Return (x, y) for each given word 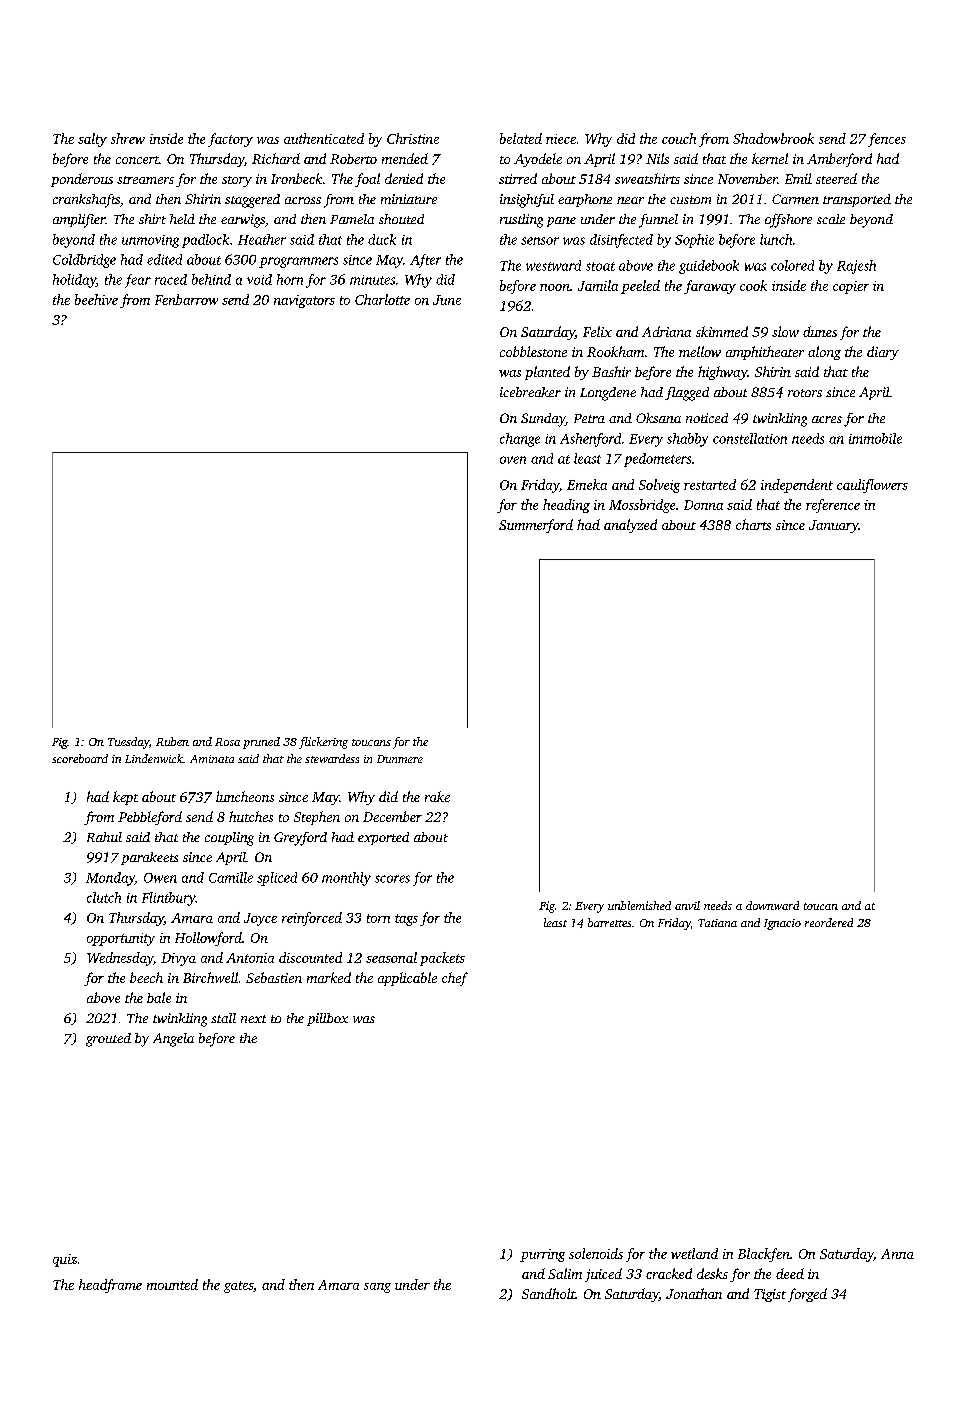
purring (542, 1255)
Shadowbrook (773, 138)
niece (561, 139)
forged (807, 1295)
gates (238, 1287)
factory (230, 140)
